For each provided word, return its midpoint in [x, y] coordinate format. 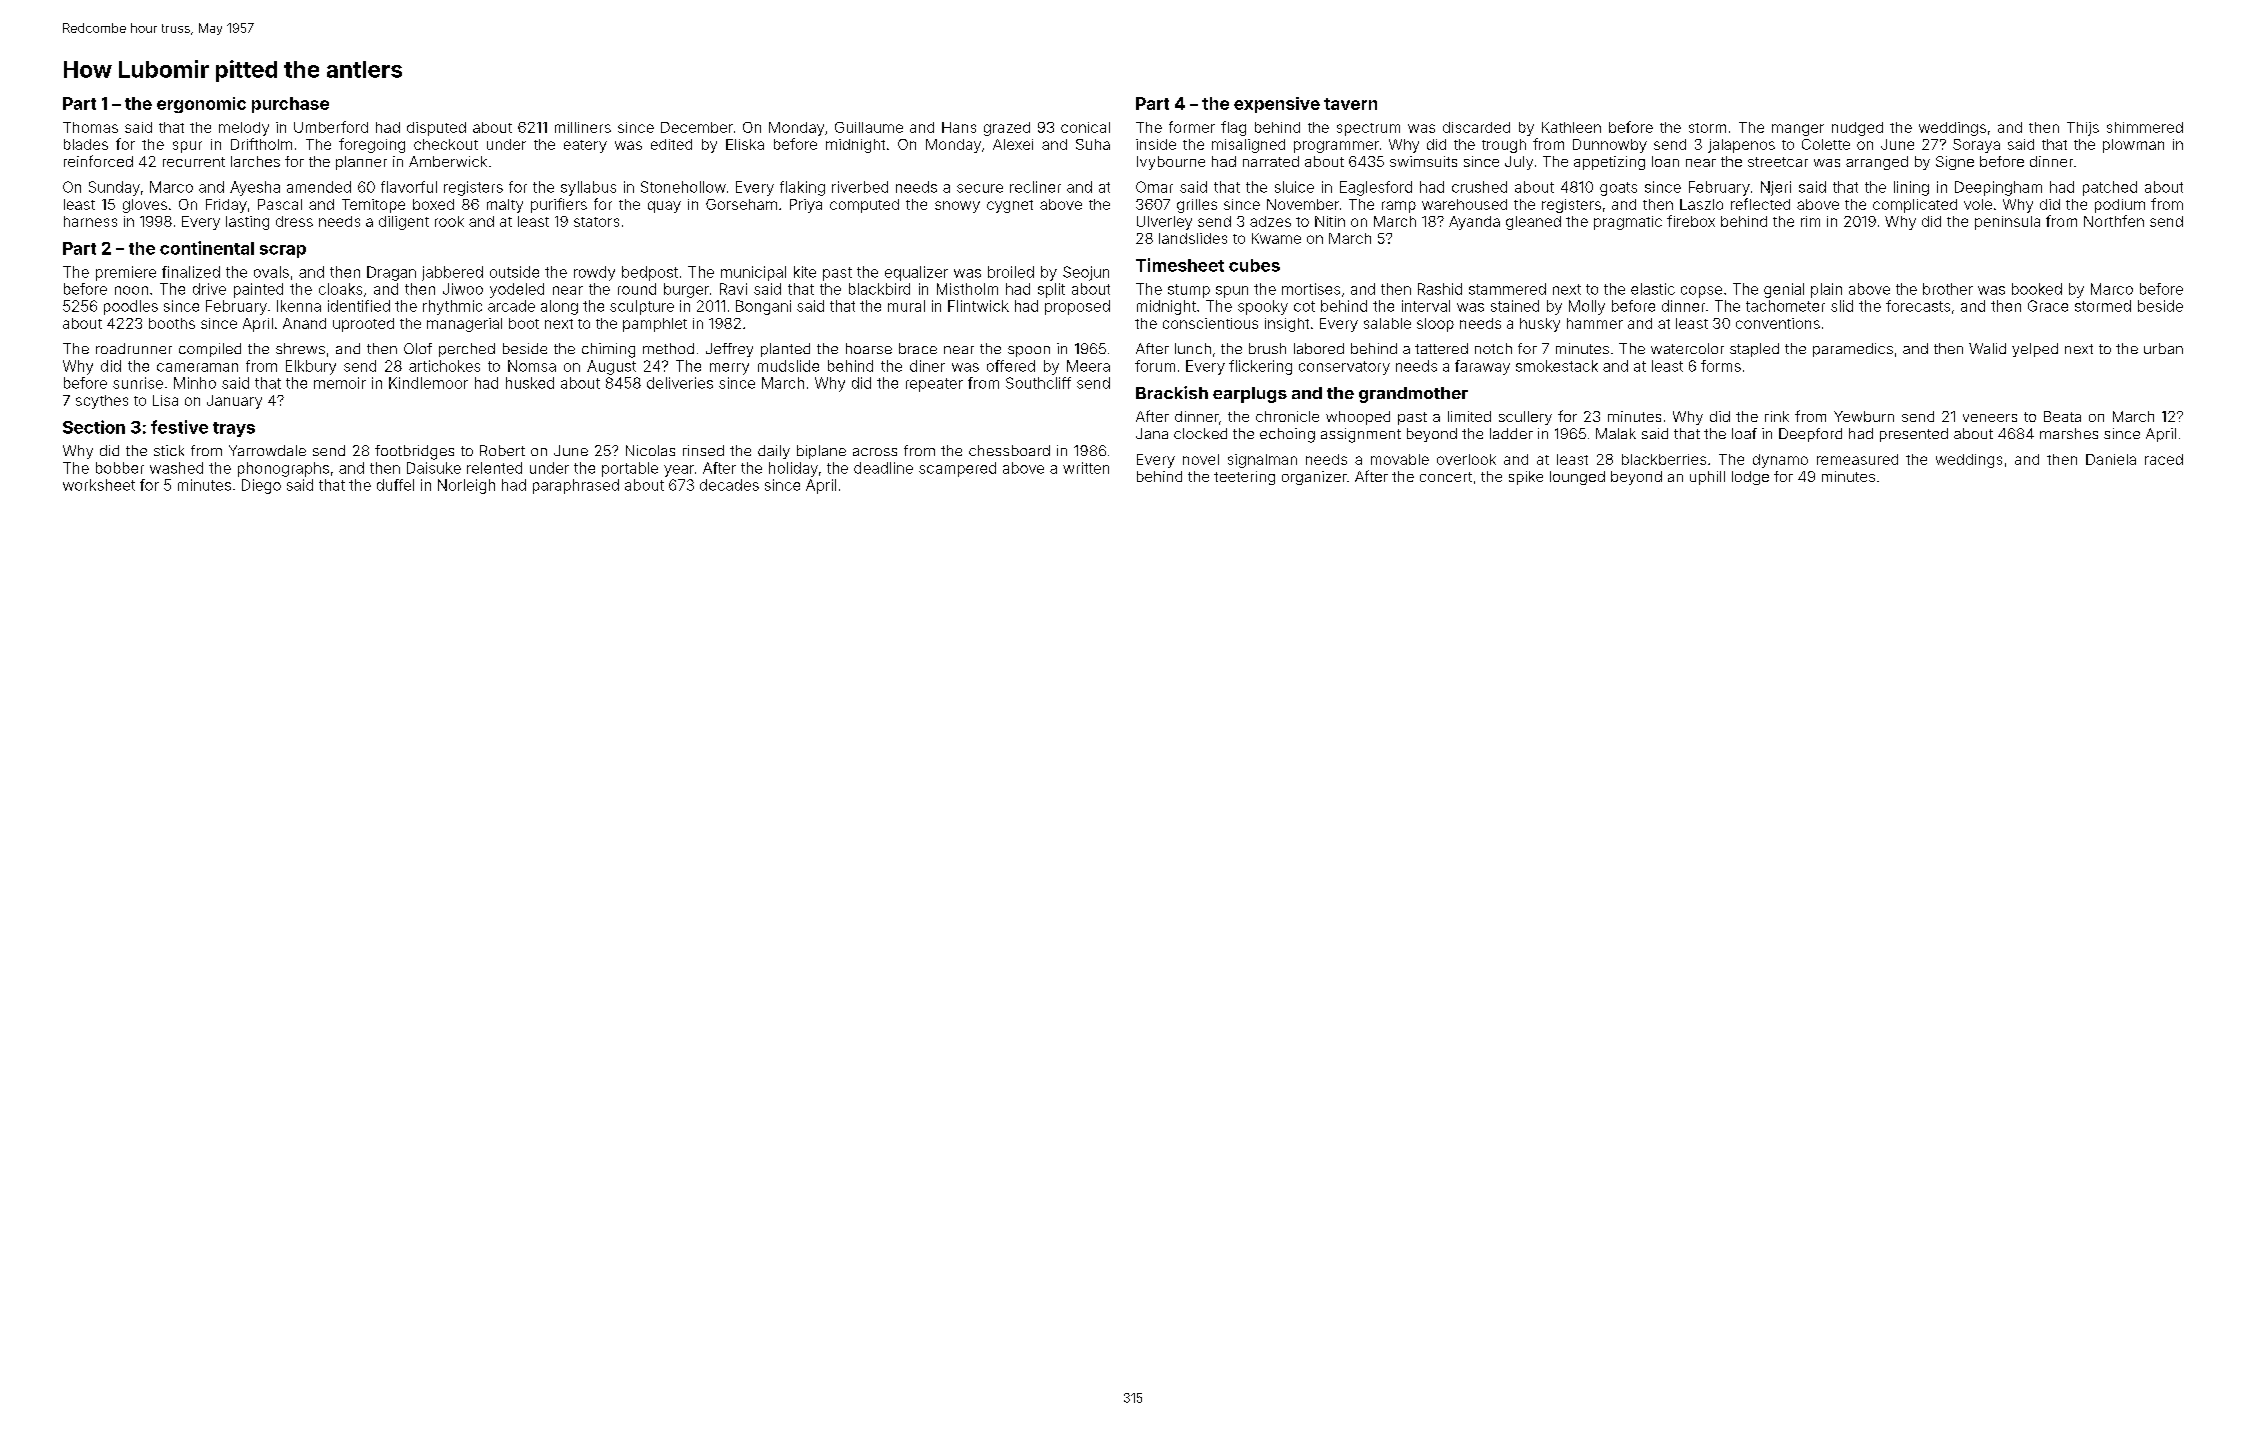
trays [234, 429]
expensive [1277, 105]
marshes [2069, 433]
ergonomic [201, 105]
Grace [2048, 306]
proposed [1077, 307]
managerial [464, 325]
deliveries [680, 383]
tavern [1350, 104]
